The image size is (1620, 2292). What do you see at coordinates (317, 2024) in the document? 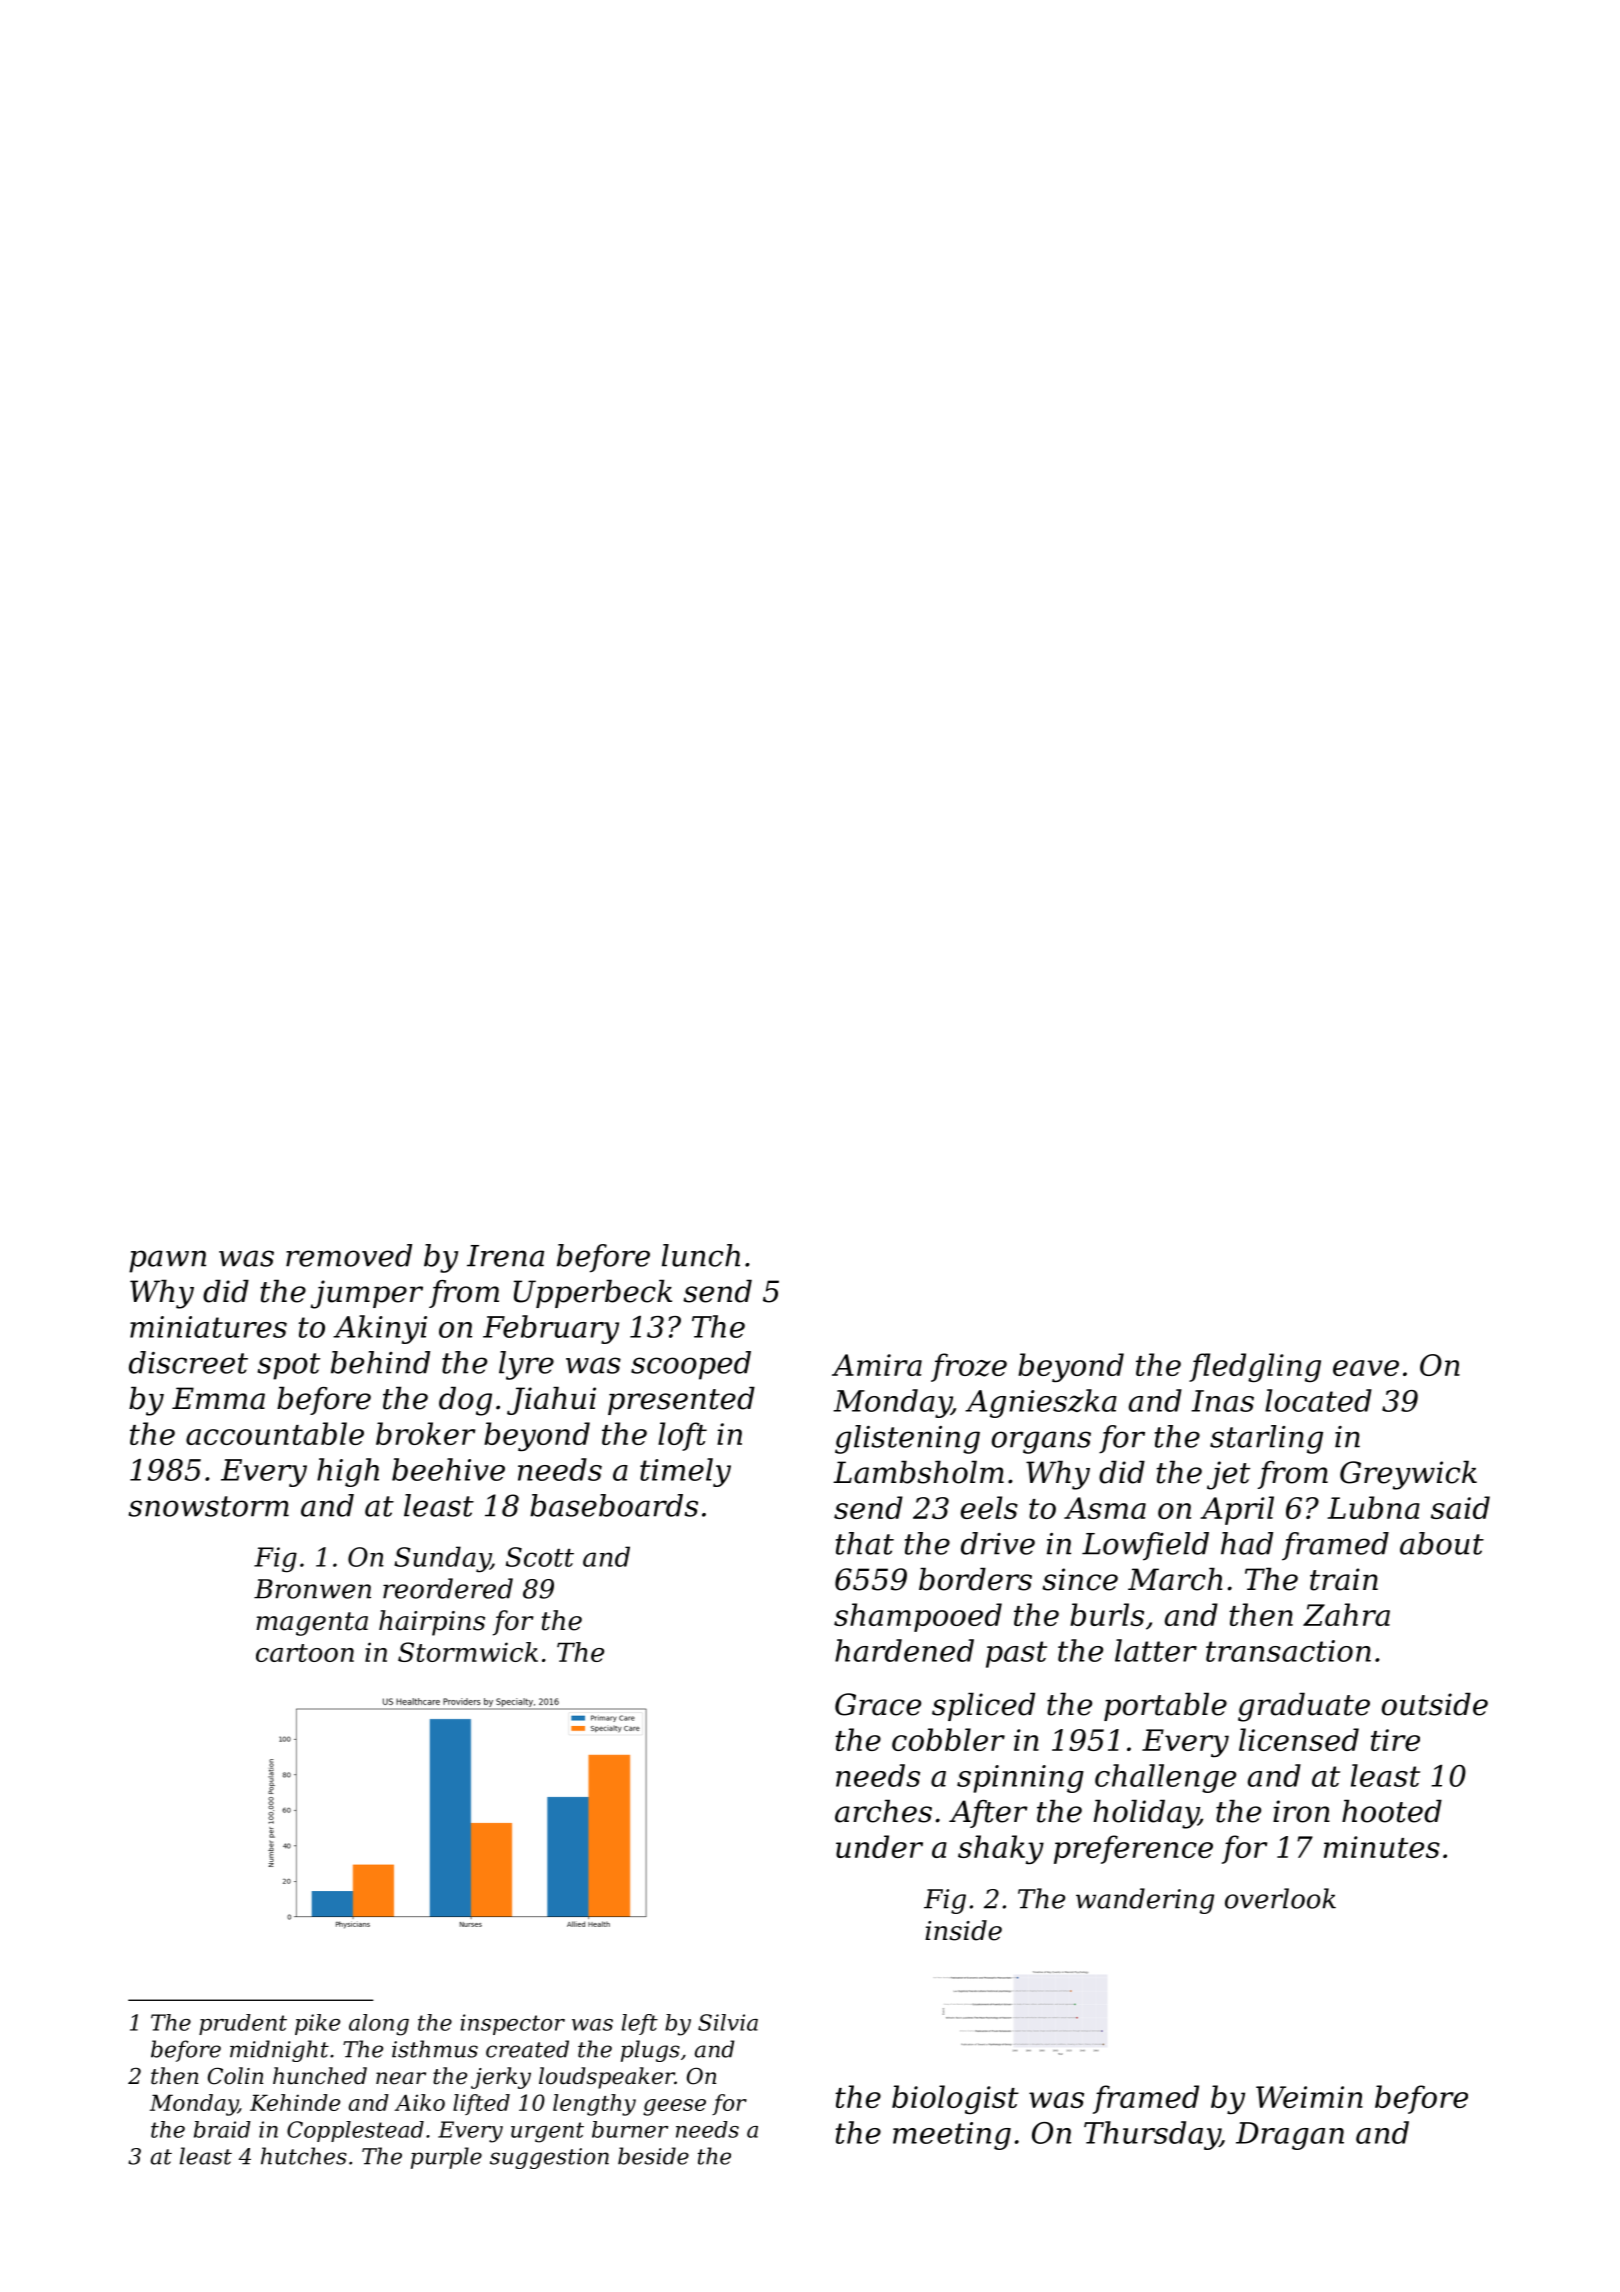
I see `pike` at bounding box center [317, 2024].
